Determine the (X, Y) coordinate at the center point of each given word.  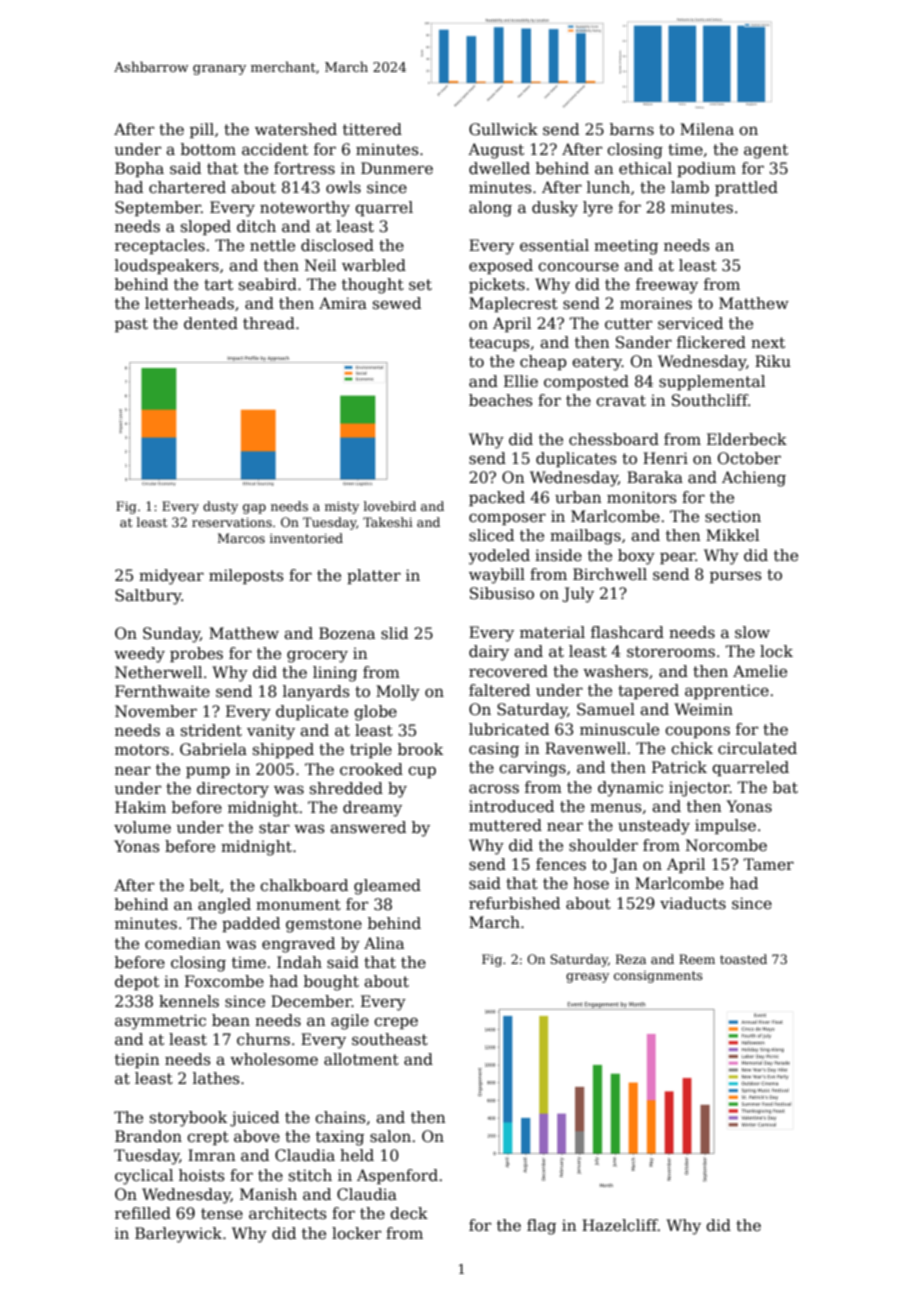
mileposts (246, 576)
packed (497, 498)
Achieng (754, 479)
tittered (372, 129)
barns (632, 129)
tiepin (137, 1060)
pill (202, 130)
